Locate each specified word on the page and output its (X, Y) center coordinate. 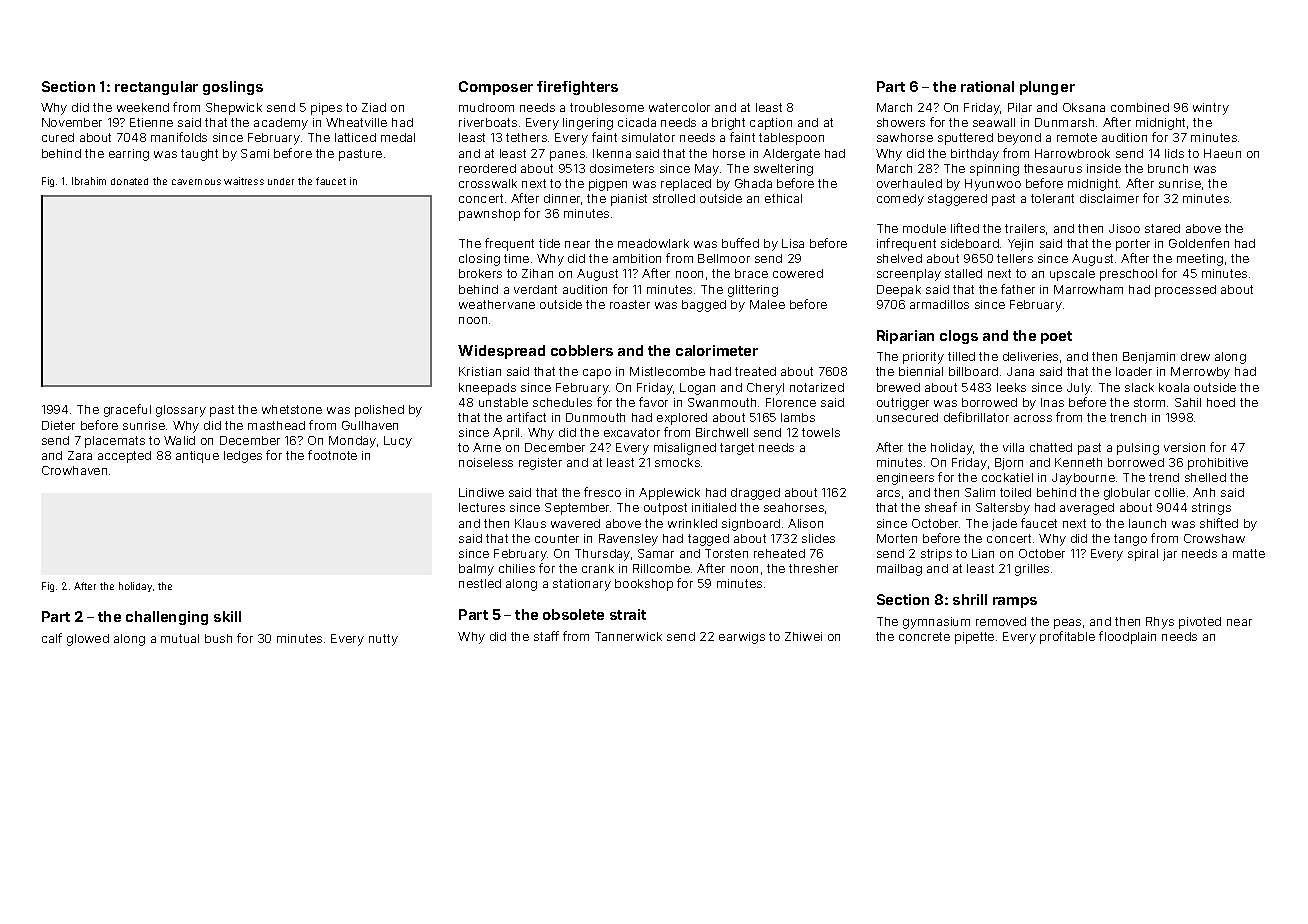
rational (987, 86)
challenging (167, 618)
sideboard (970, 243)
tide (549, 243)
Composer (496, 88)
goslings (233, 88)
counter (557, 538)
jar (1170, 555)
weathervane (497, 304)
